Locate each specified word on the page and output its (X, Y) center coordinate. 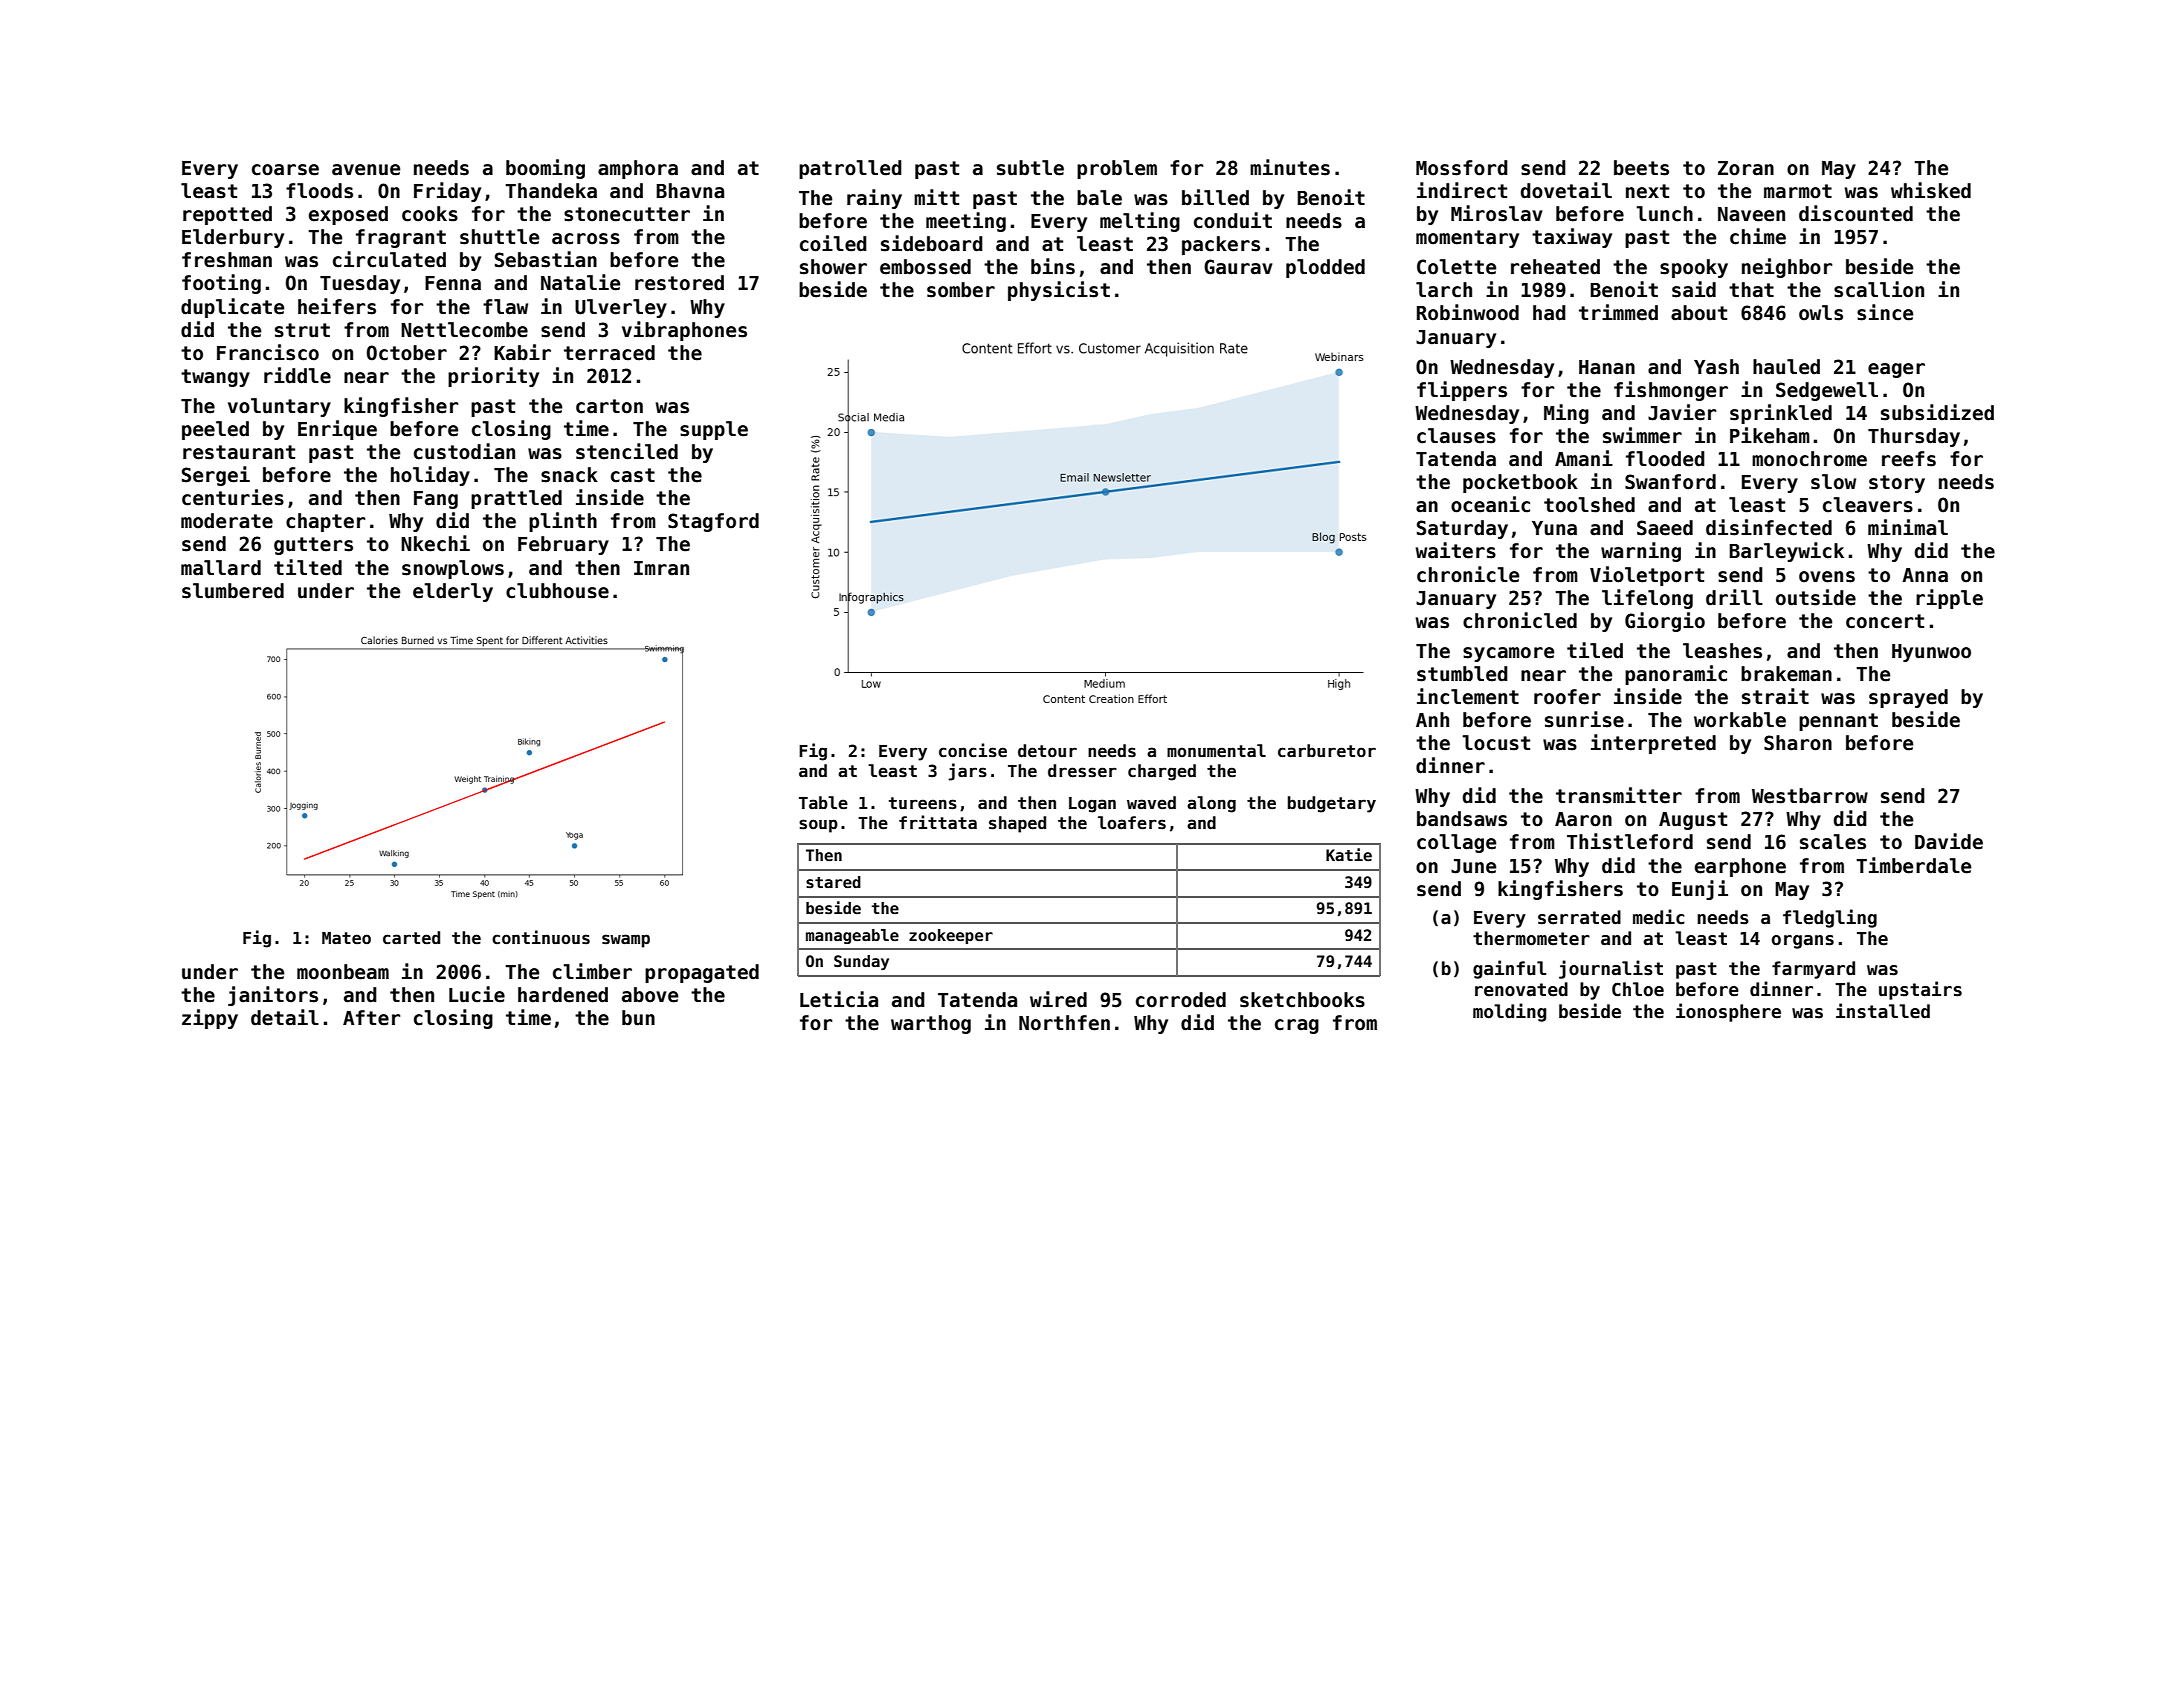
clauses (1456, 436)
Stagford (713, 522)
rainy (874, 199)
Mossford (1462, 168)
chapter (325, 522)
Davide (1949, 841)
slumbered (233, 591)
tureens (923, 803)
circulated (389, 259)
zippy (210, 1019)
